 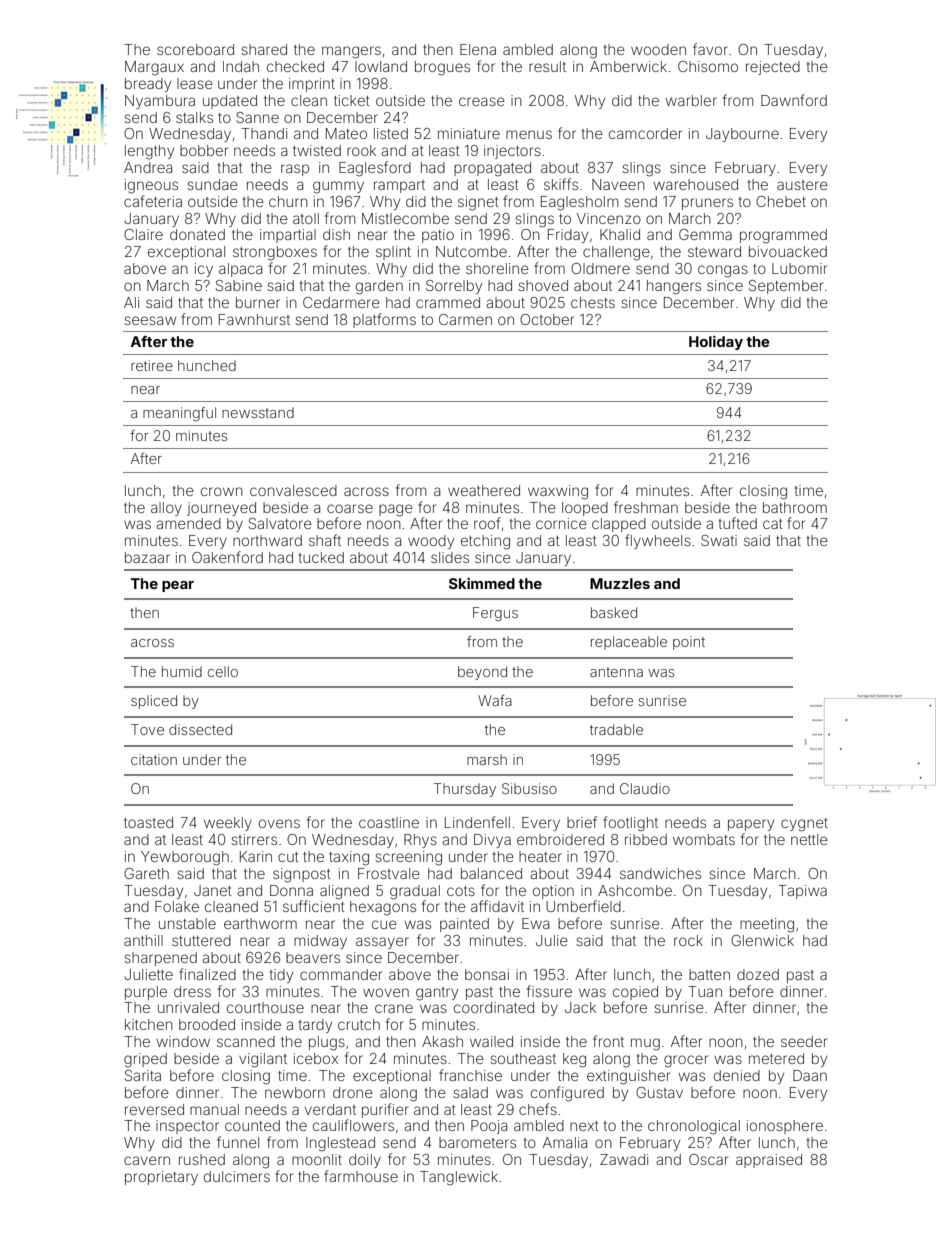 What do you see at coordinates (241, 66) in the image?
I see `Indah` at bounding box center [241, 66].
